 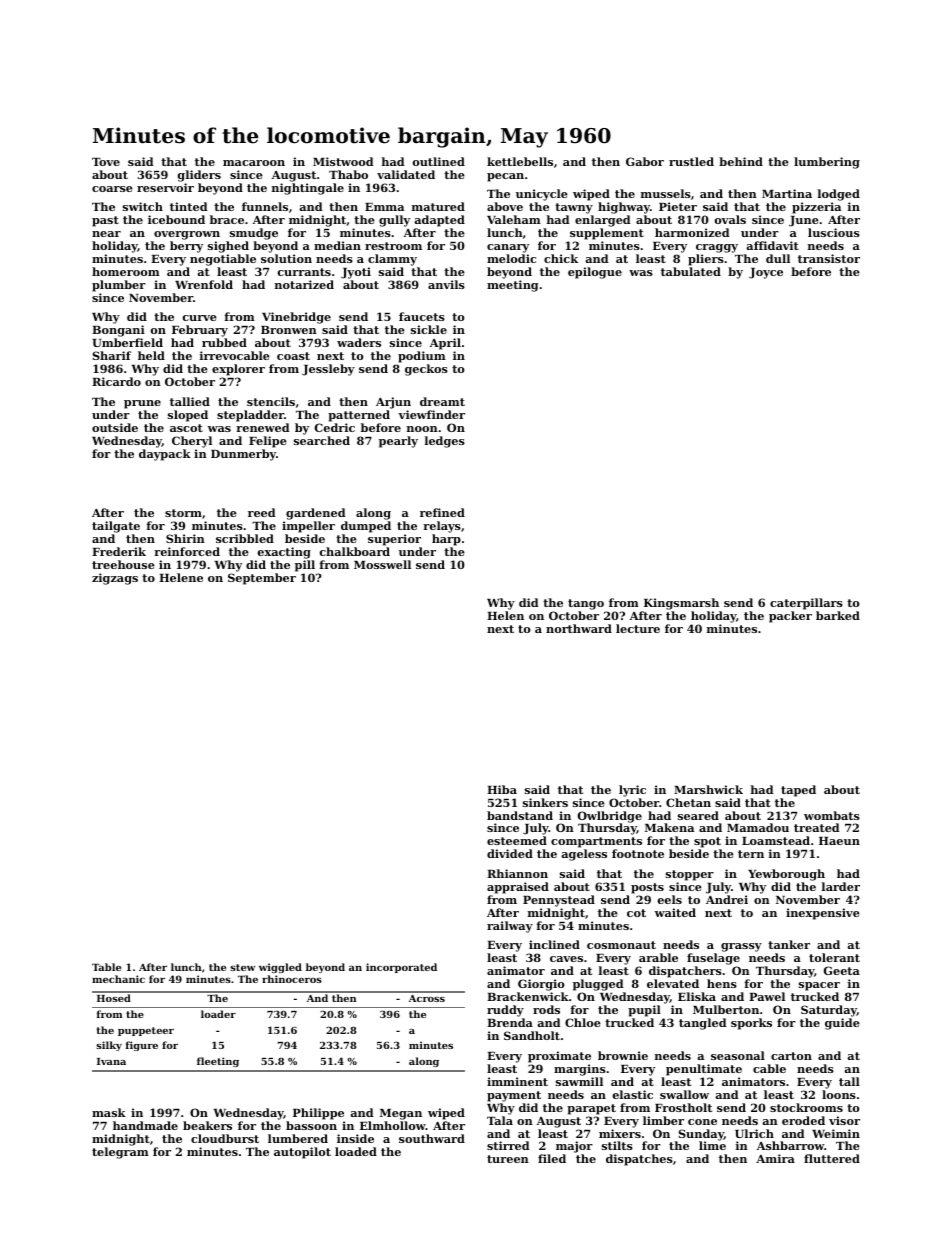 What do you see at coordinates (296, 318) in the document?
I see `Vinebridge` at bounding box center [296, 318].
